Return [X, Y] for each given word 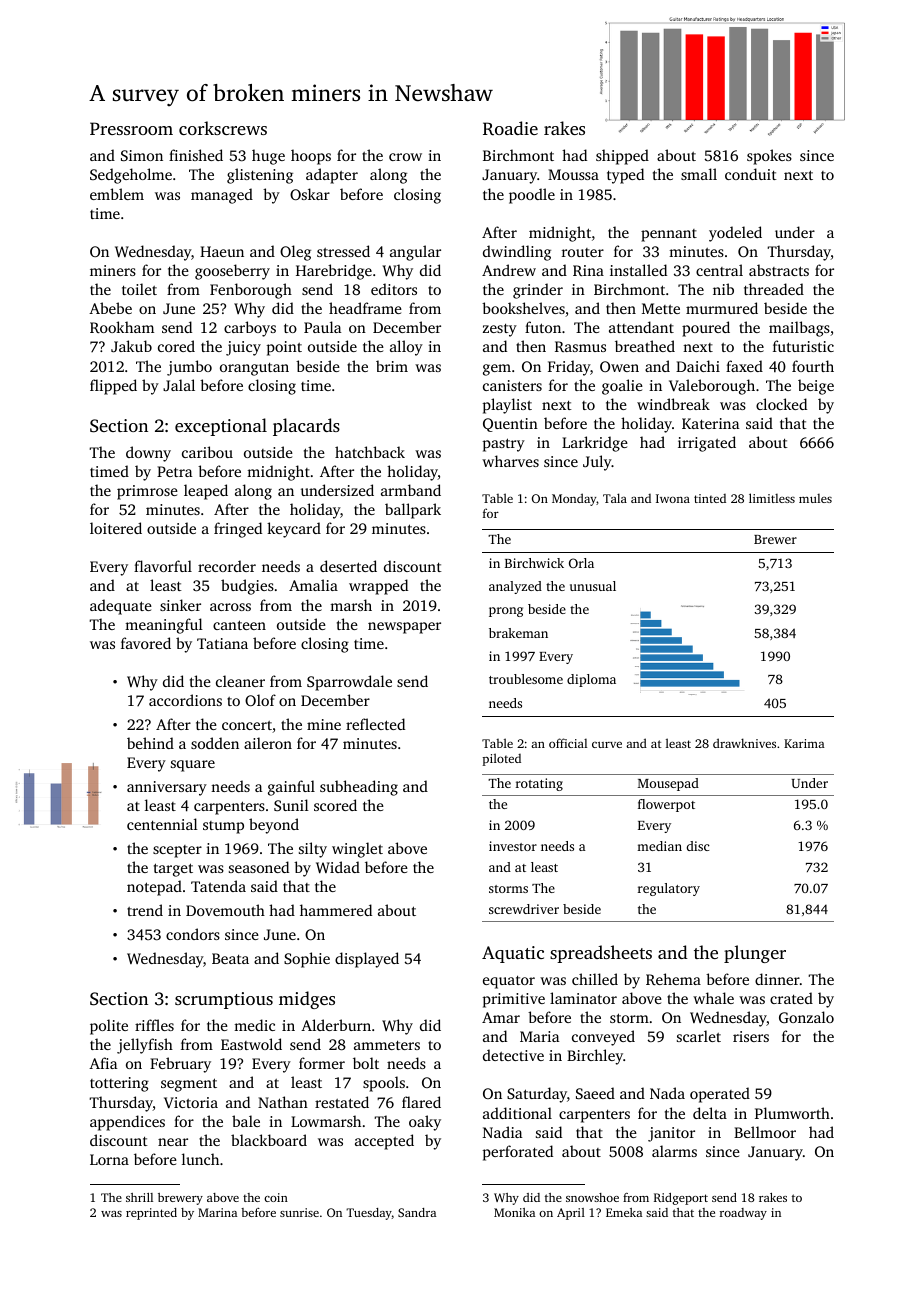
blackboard [269, 1140]
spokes [769, 157]
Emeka [624, 1212]
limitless [772, 498]
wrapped [378, 587]
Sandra [417, 1212]
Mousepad [668, 784]
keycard [294, 530]
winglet [357, 850]
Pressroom [131, 128]
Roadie [510, 128]
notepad [154, 888]
